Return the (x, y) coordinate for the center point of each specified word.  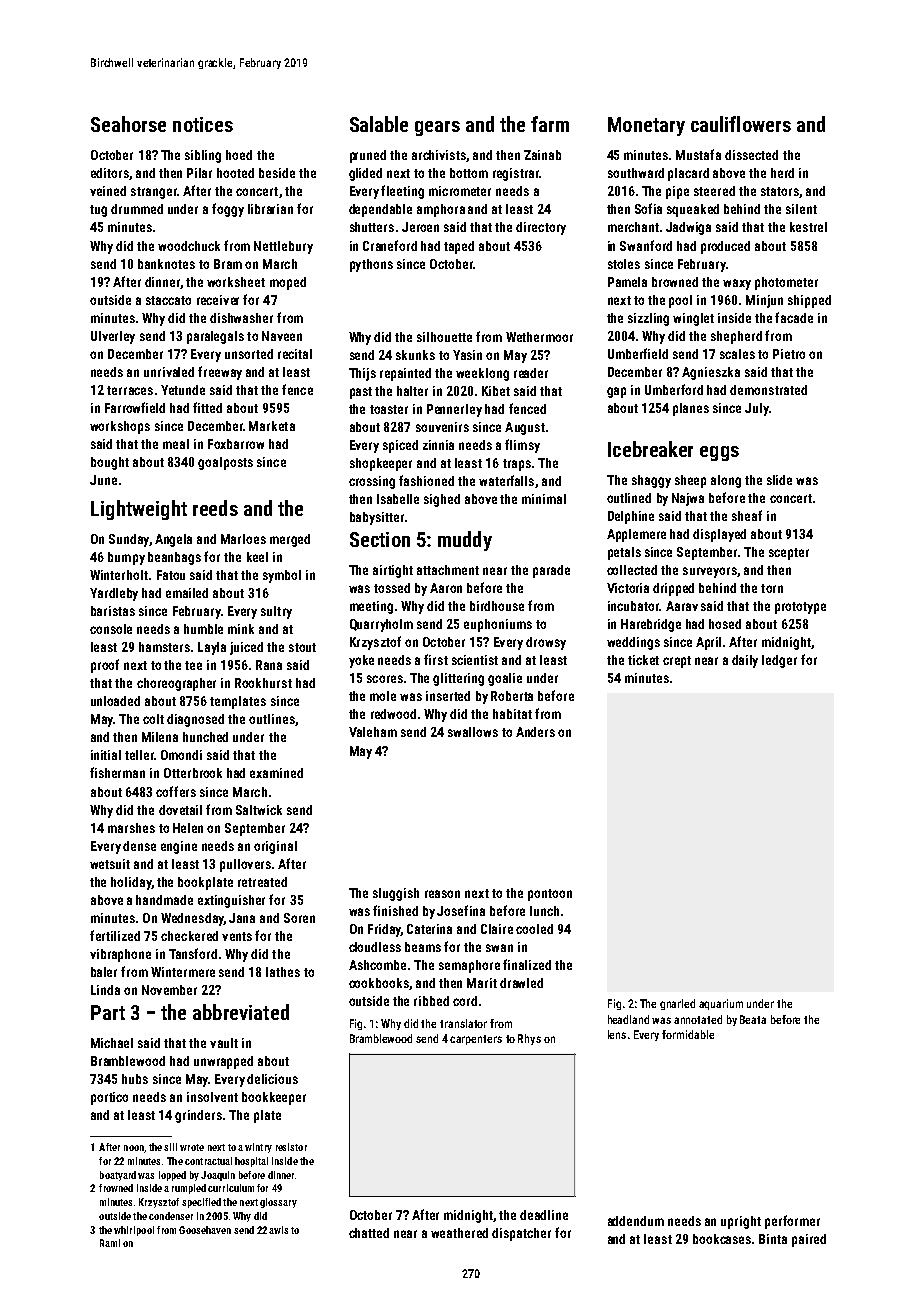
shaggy (651, 481)
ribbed (431, 1001)
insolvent (212, 1097)
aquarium (721, 1004)
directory (541, 228)
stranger (154, 193)
